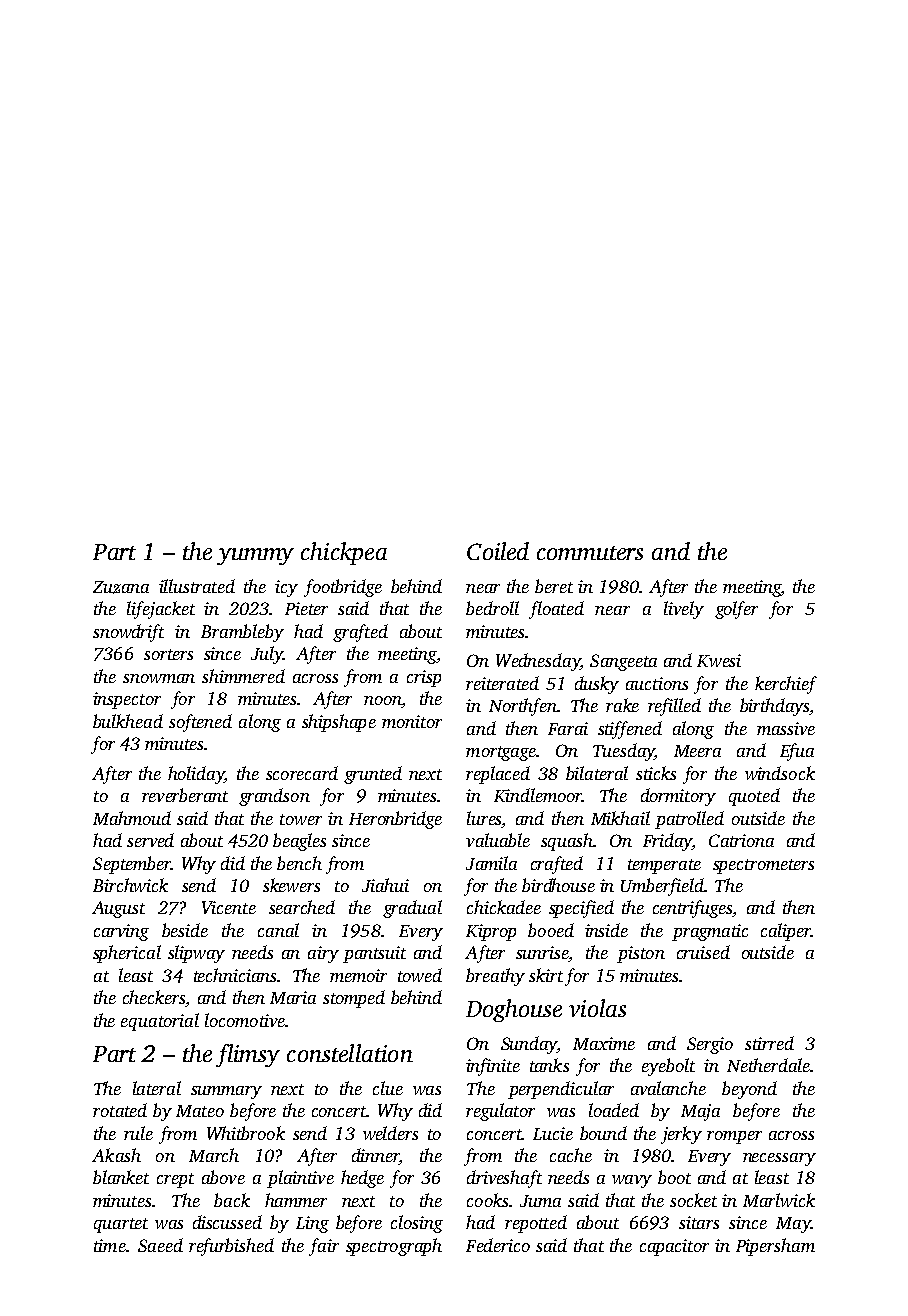  What do you see at coordinates (299, 842) in the page?
I see `beagles` at bounding box center [299, 842].
